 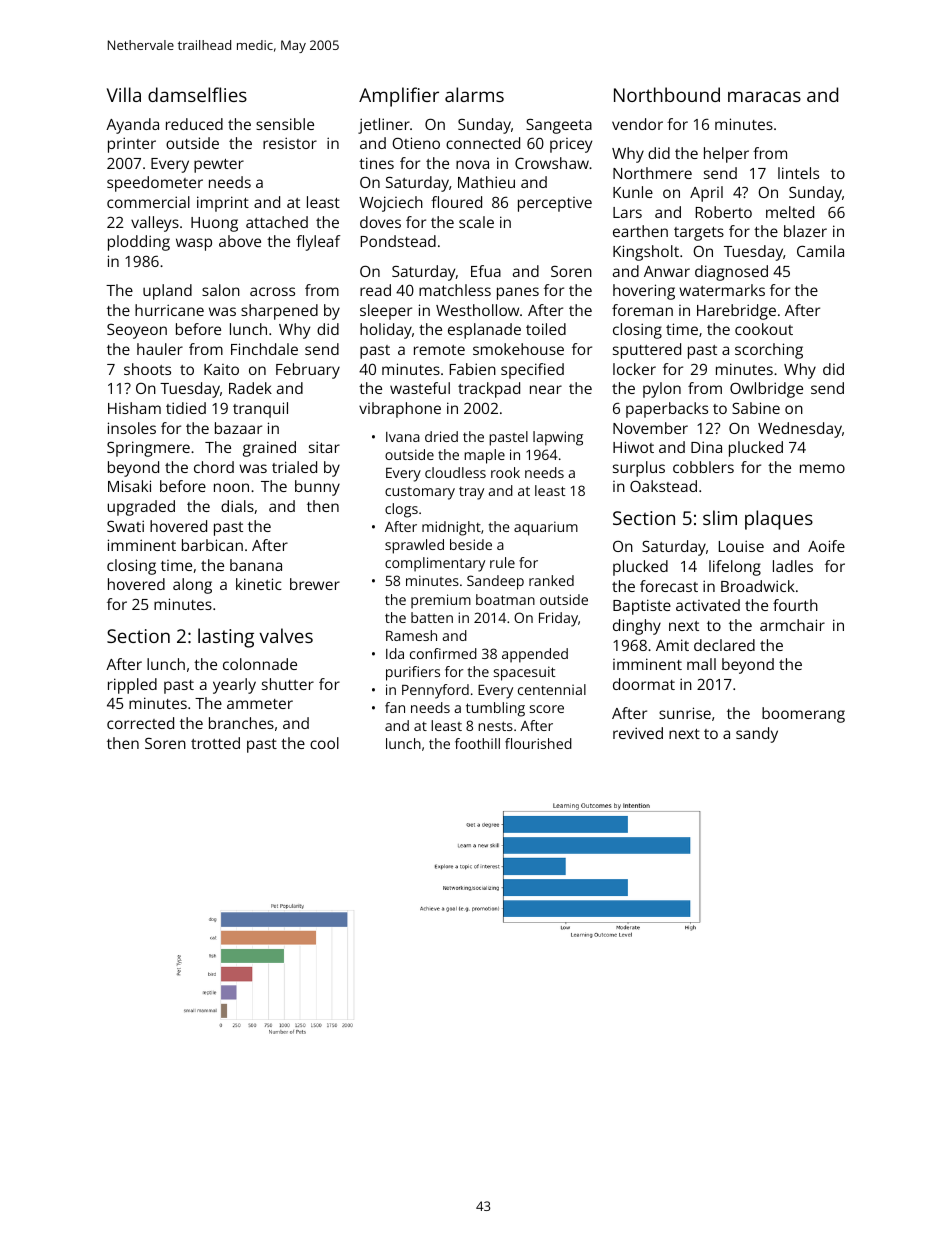 I want to click on memo, so click(x=822, y=468).
